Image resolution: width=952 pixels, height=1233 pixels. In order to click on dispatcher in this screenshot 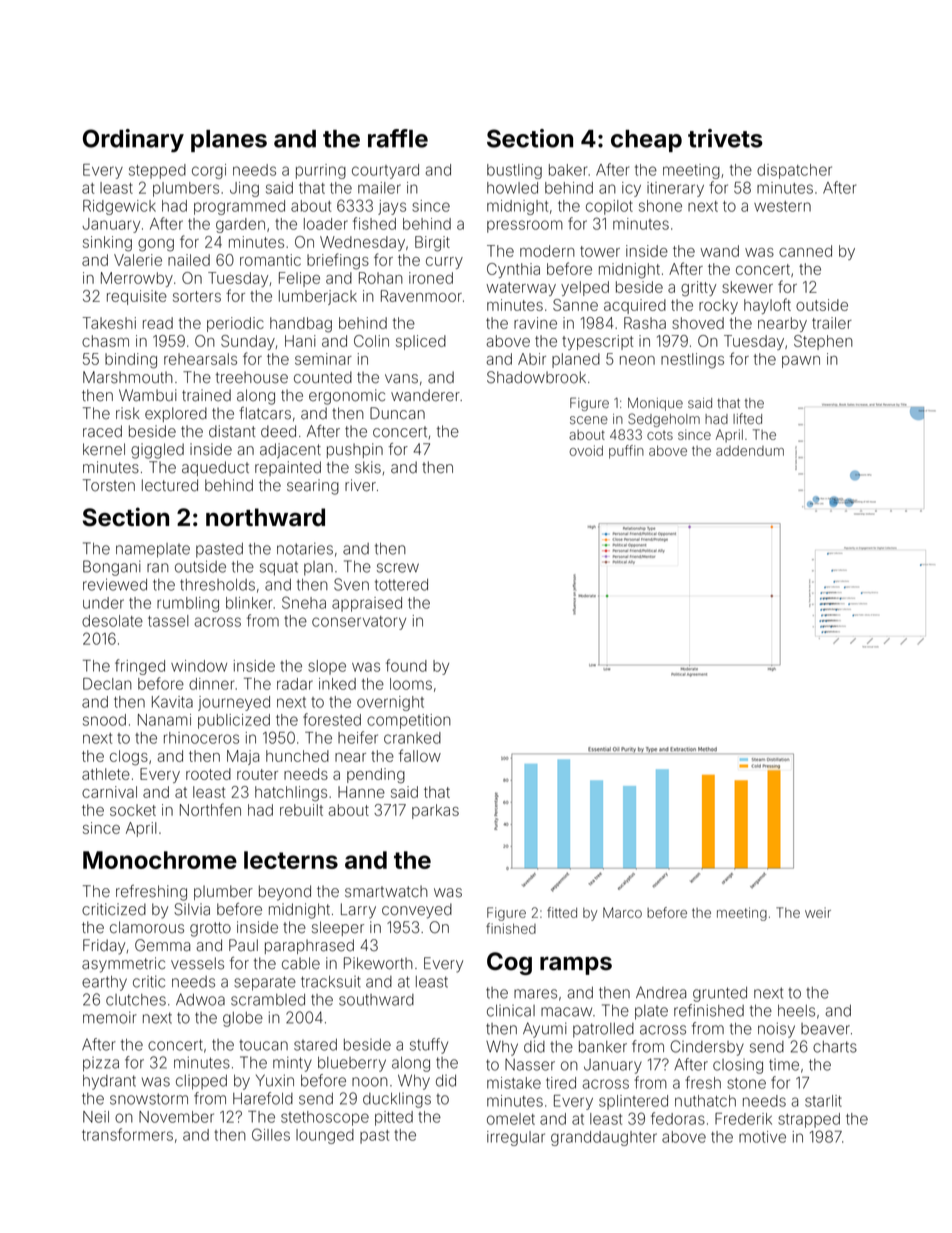, I will do `click(794, 171)`.
